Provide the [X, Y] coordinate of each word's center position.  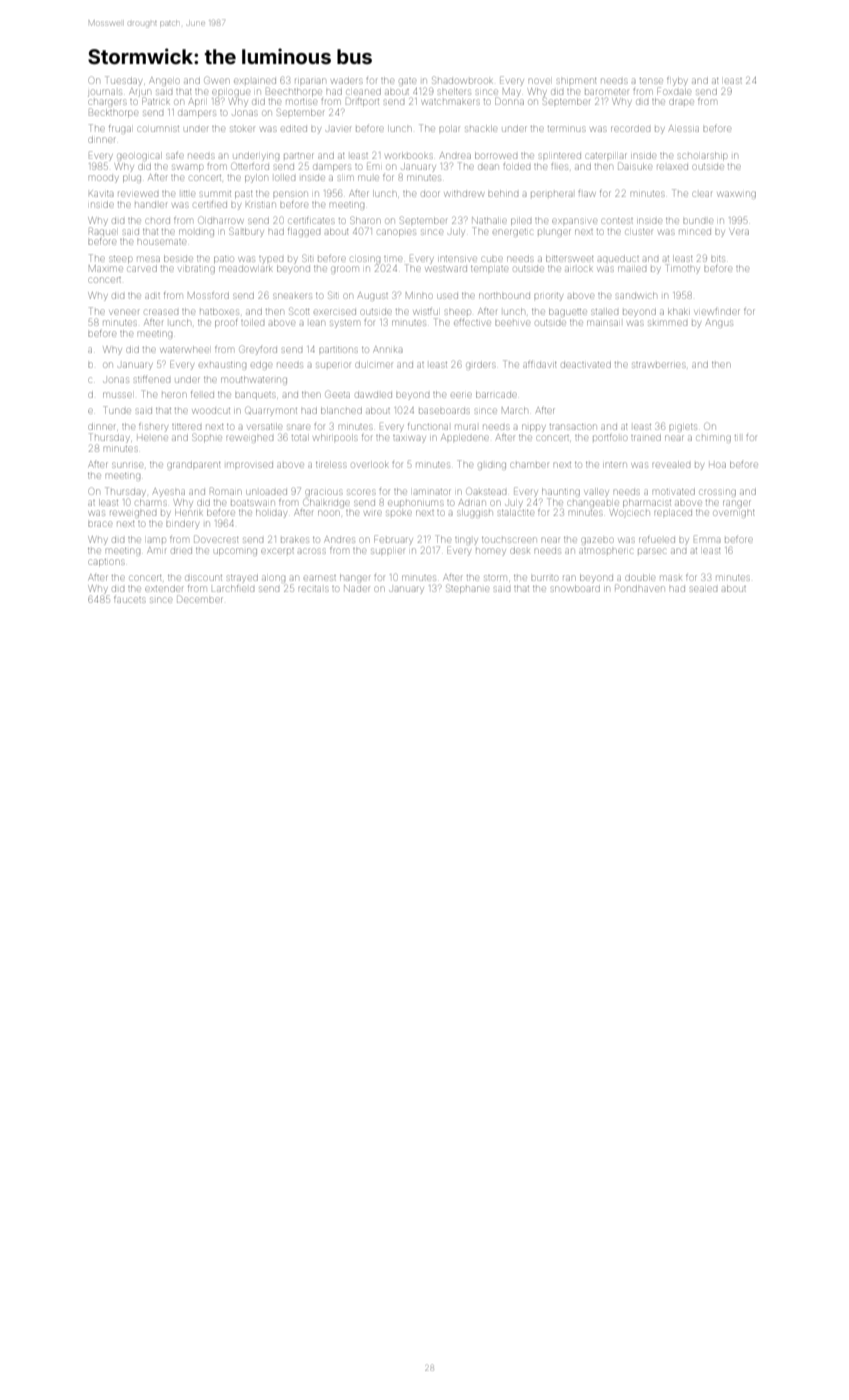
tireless [331, 465]
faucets [129, 599]
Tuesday [123, 81]
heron [174, 395]
